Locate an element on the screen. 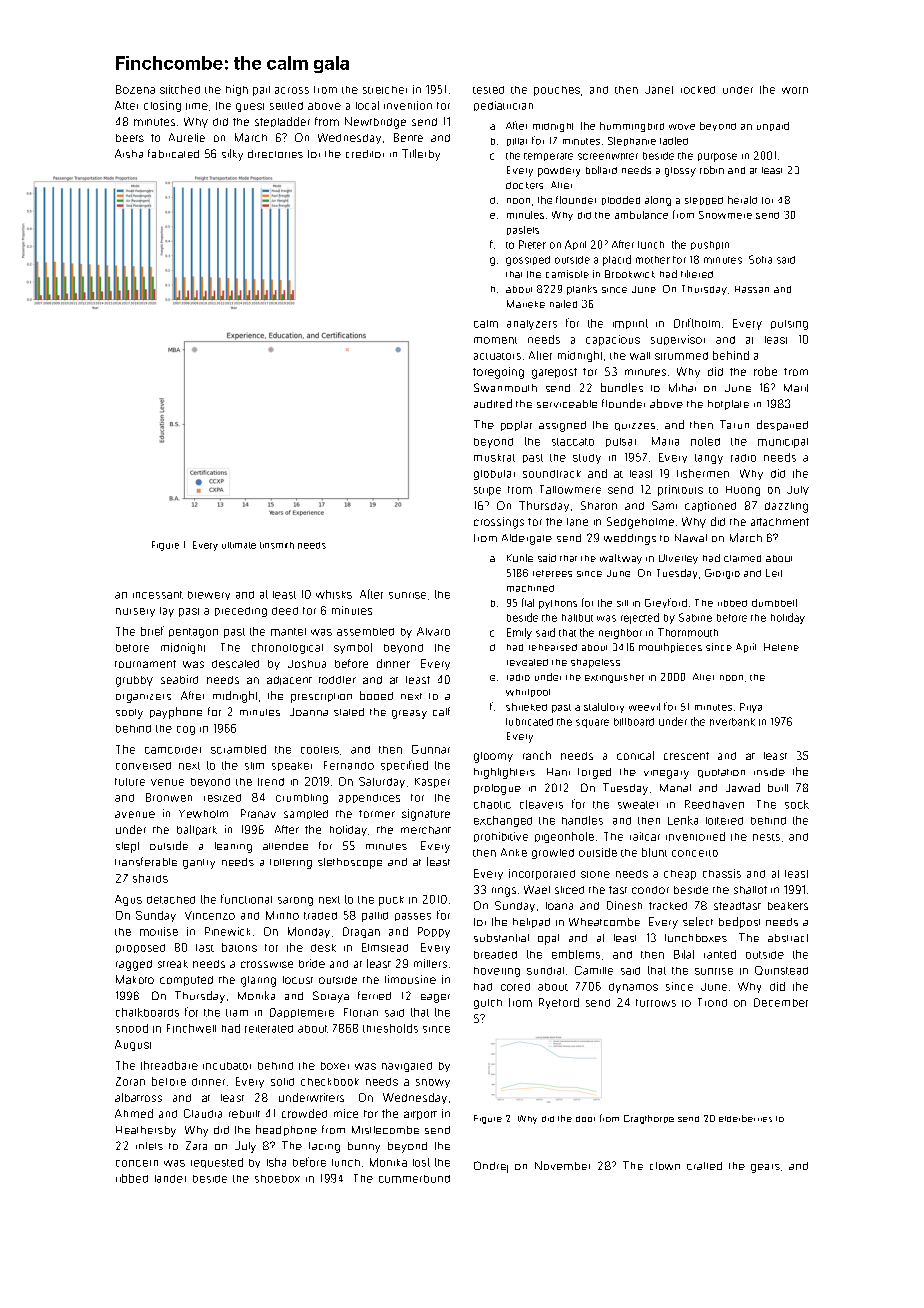 Image resolution: width=924 pixels, height=1308 pixels. conversed is located at coordinates (143, 766).
